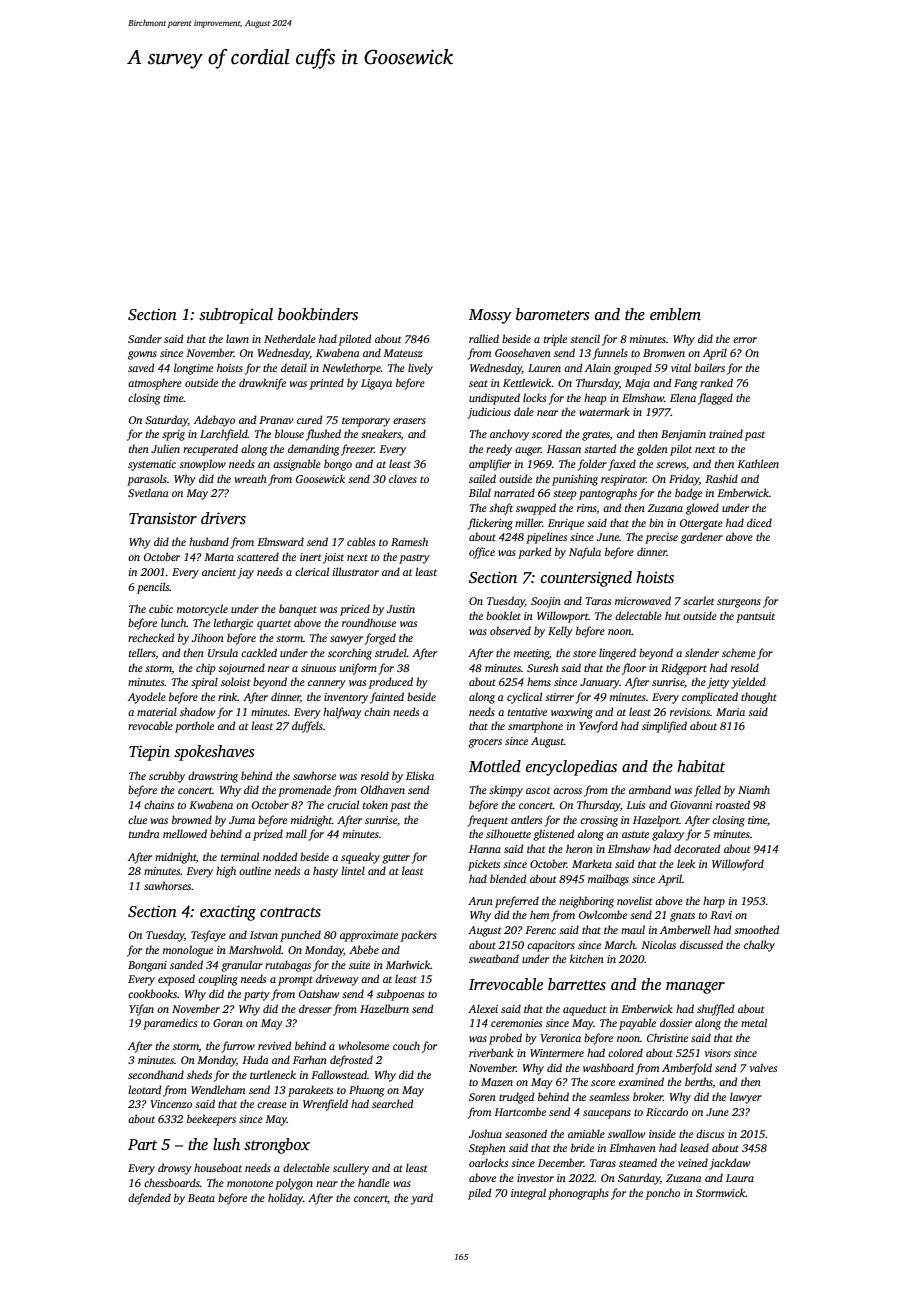 The width and height of the image is (908, 1316). I want to click on leotard, so click(145, 1089).
